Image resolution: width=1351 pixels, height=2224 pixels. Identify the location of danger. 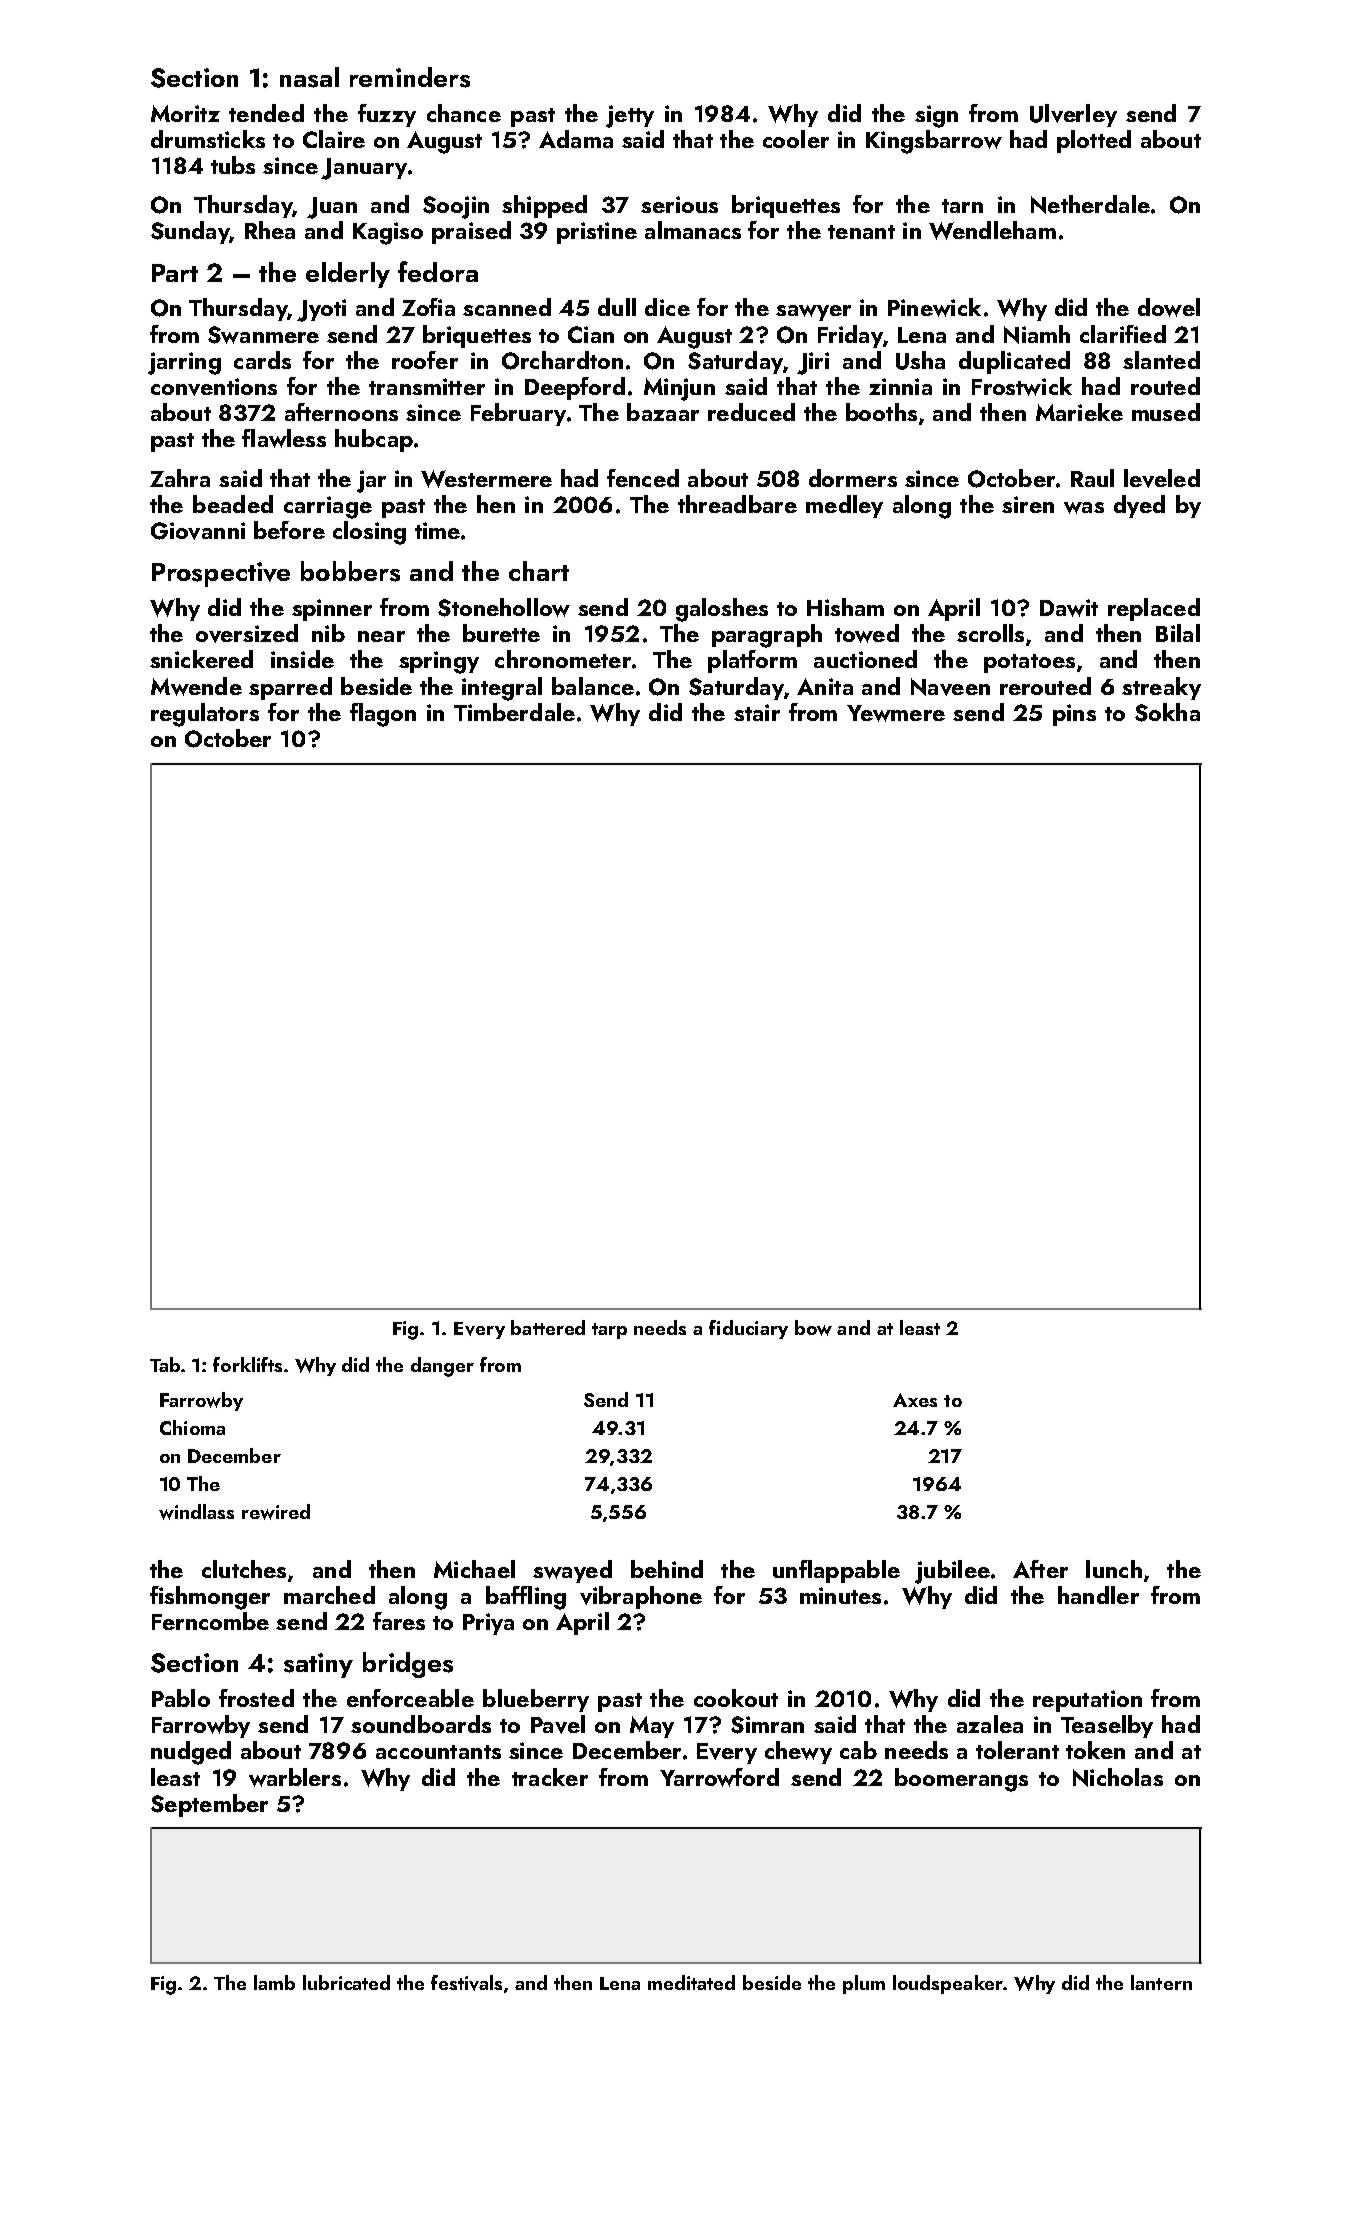
(442, 1367).
